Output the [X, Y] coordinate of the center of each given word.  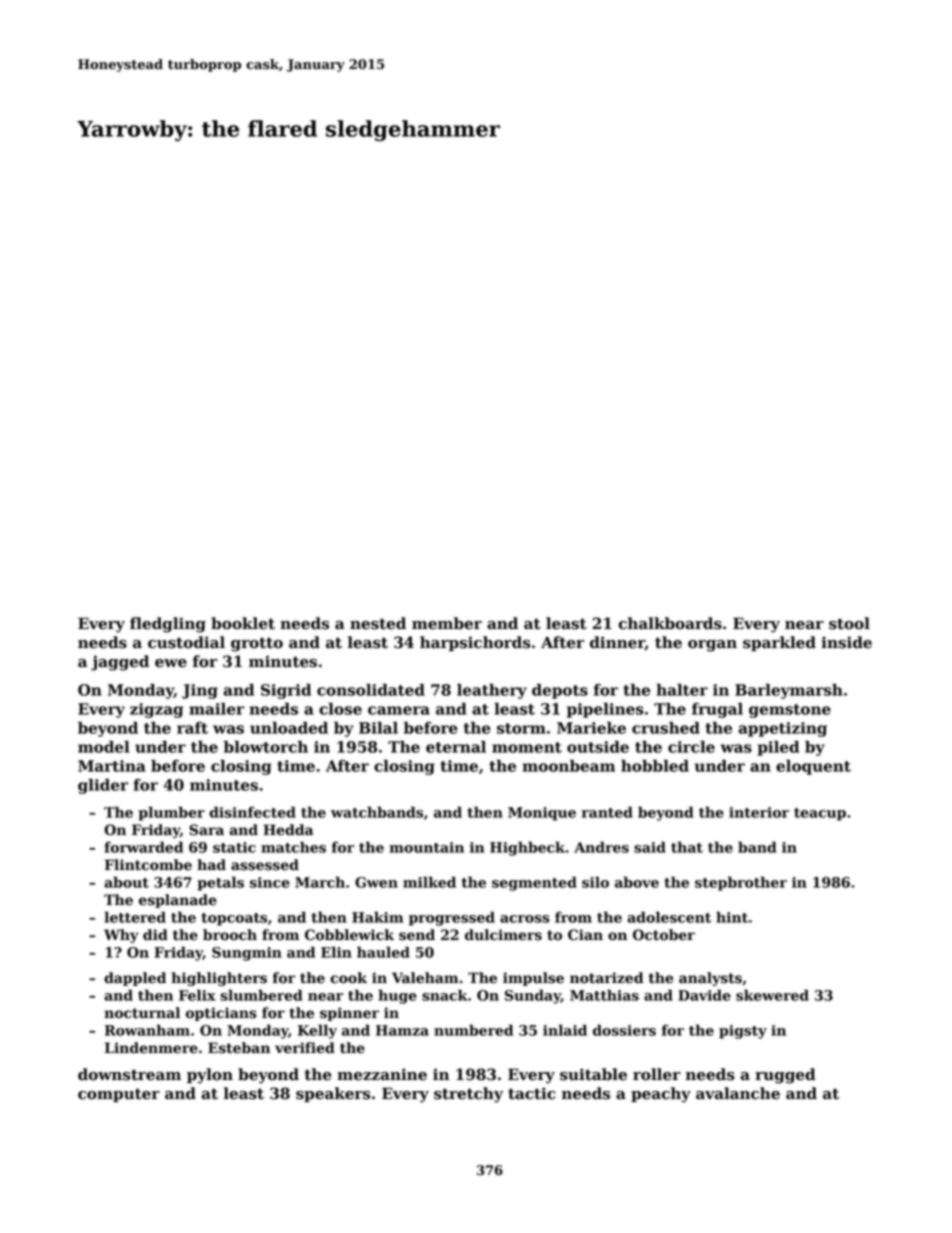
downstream [129, 1074]
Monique [542, 814]
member [447, 623]
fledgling [168, 625]
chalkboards [670, 623]
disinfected [252, 812]
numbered [473, 1030]
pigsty [743, 1032]
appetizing [783, 729]
